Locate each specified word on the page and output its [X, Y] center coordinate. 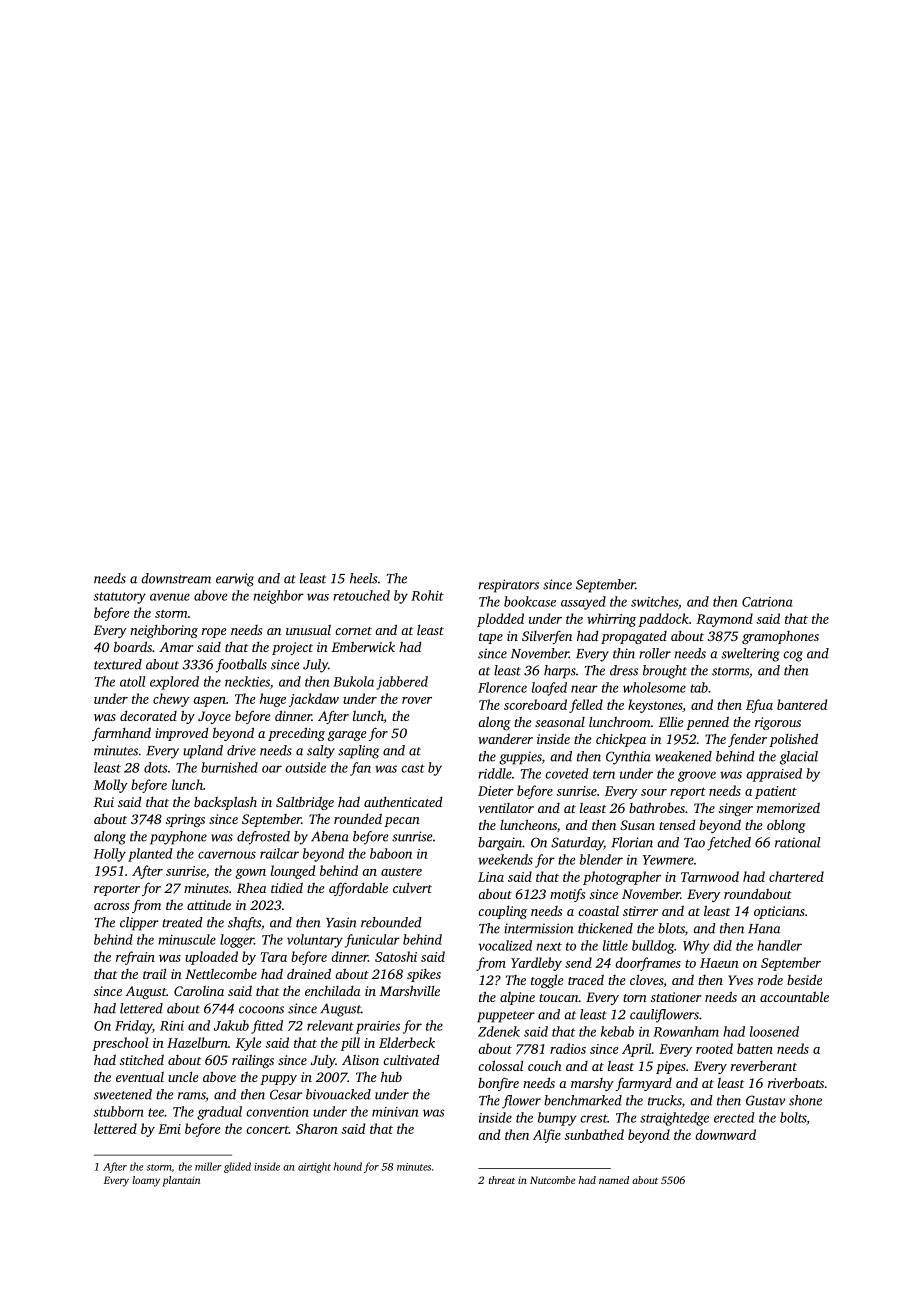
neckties [247, 681]
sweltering [751, 655]
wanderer [505, 739]
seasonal [560, 722]
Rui [103, 802]
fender [747, 740]
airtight [314, 1167]
